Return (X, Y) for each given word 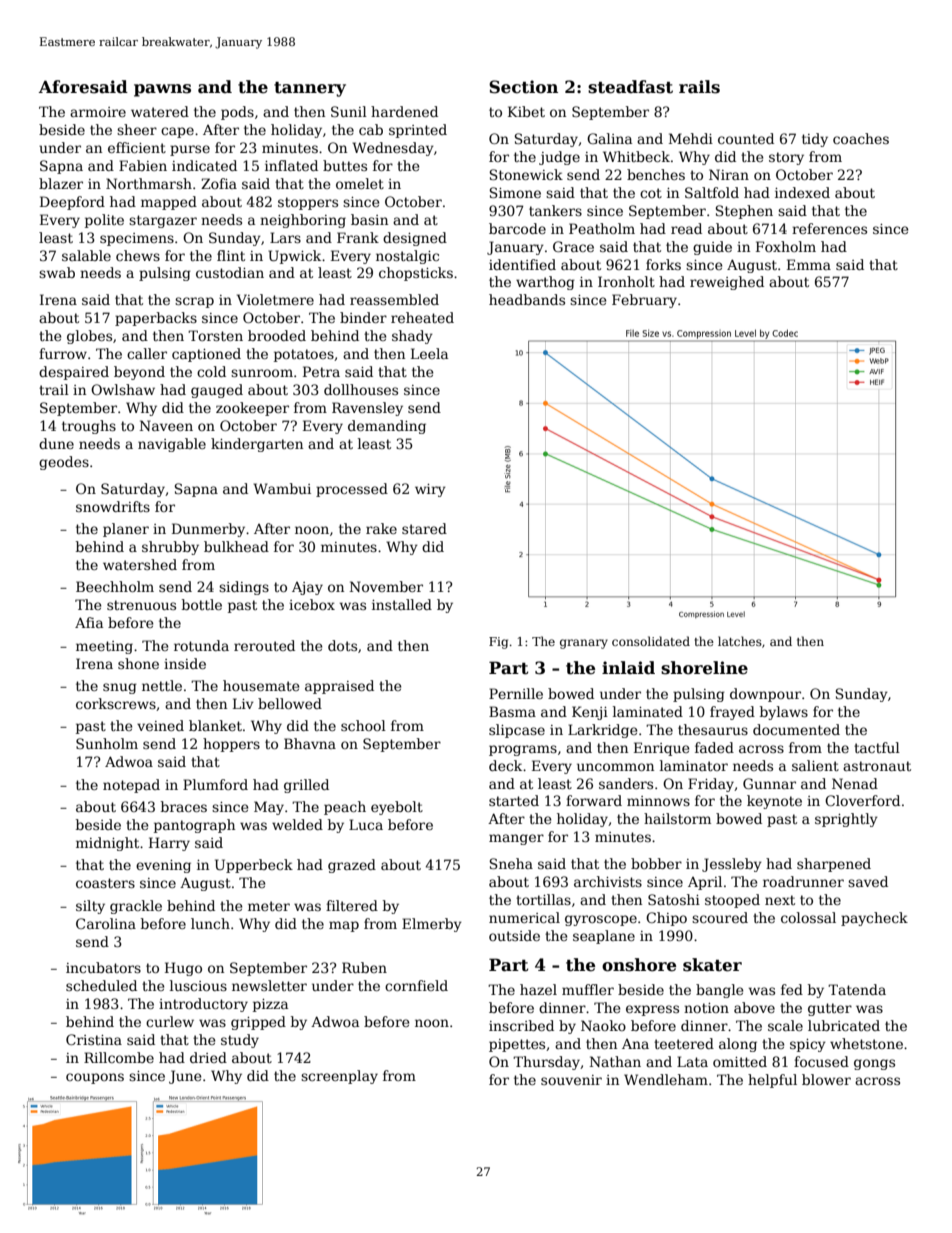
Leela (429, 353)
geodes (64, 463)
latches (740, 641)
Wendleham (666, 1079)
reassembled (394, 299)
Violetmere (275, 299)
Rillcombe (119, 1057)
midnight (107, 844)
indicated (204, 165)
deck (505, 765)
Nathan (615, 1061)
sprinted (418, 131)
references (829, 228)
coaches (861, 138)
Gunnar (769, 783)
